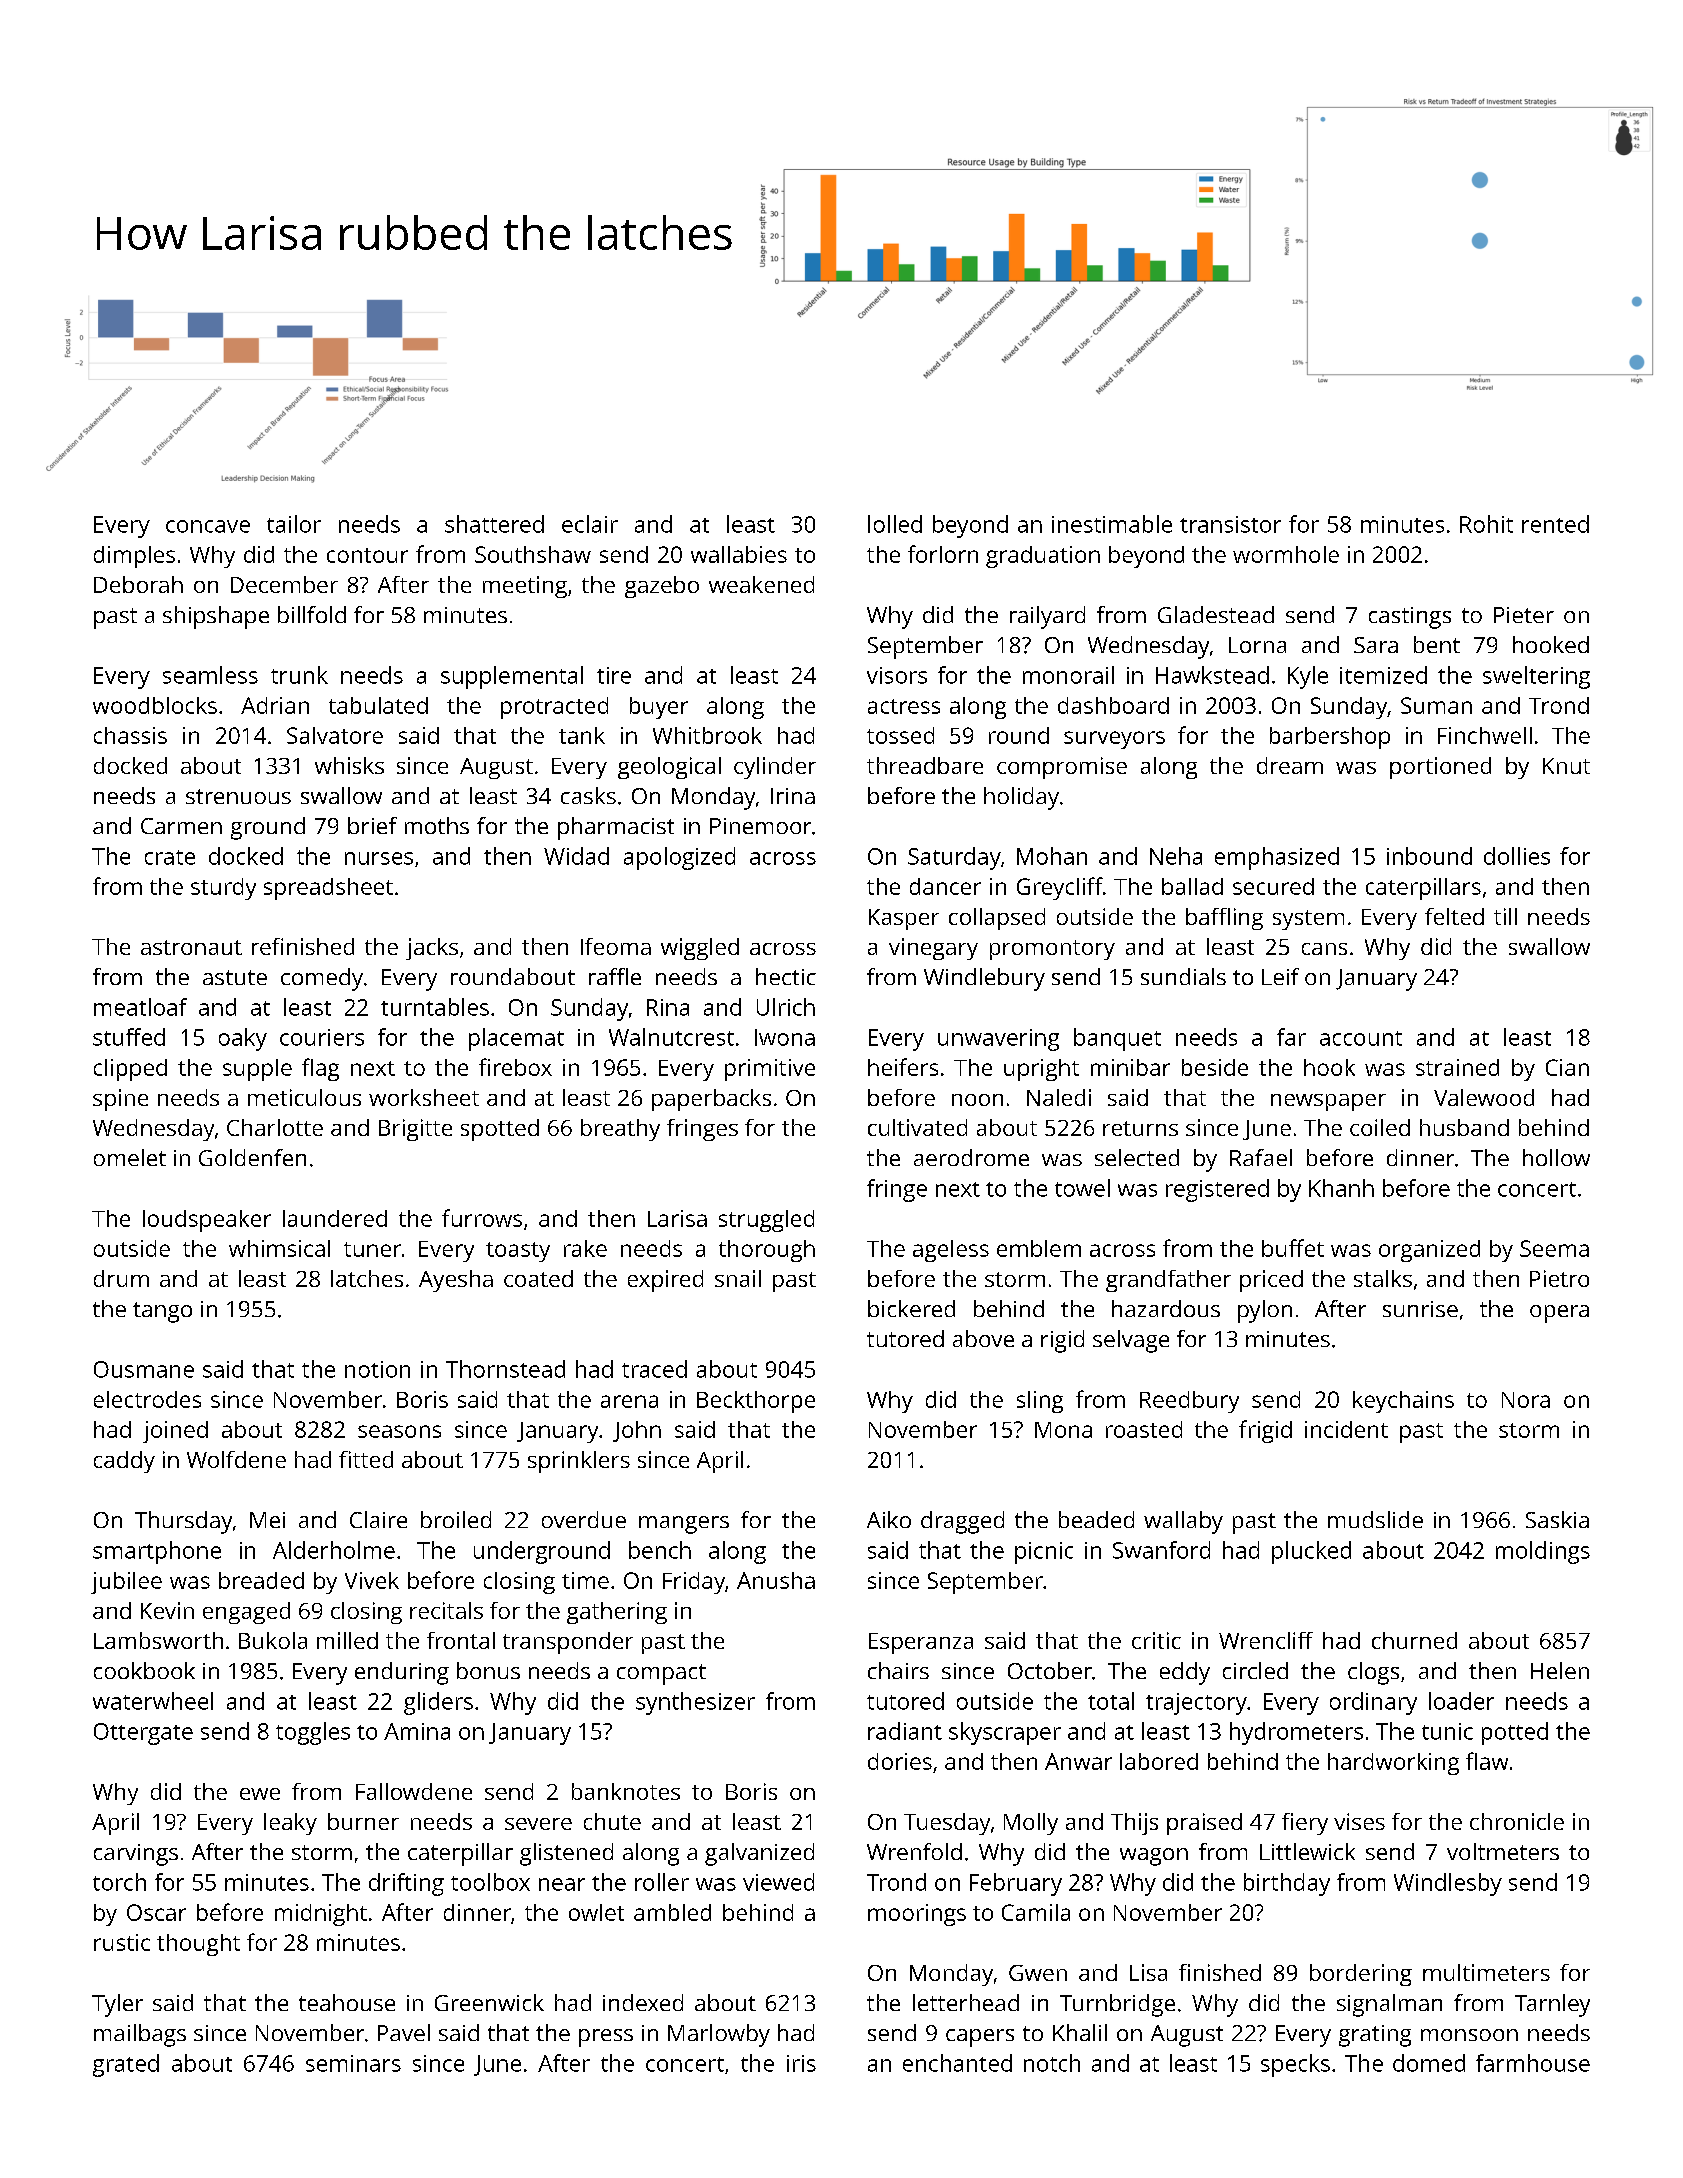 Image resolution: width=1683 pixels, height=2178 pixels. I want to click on Wrenfold, so click(914, 1851).
